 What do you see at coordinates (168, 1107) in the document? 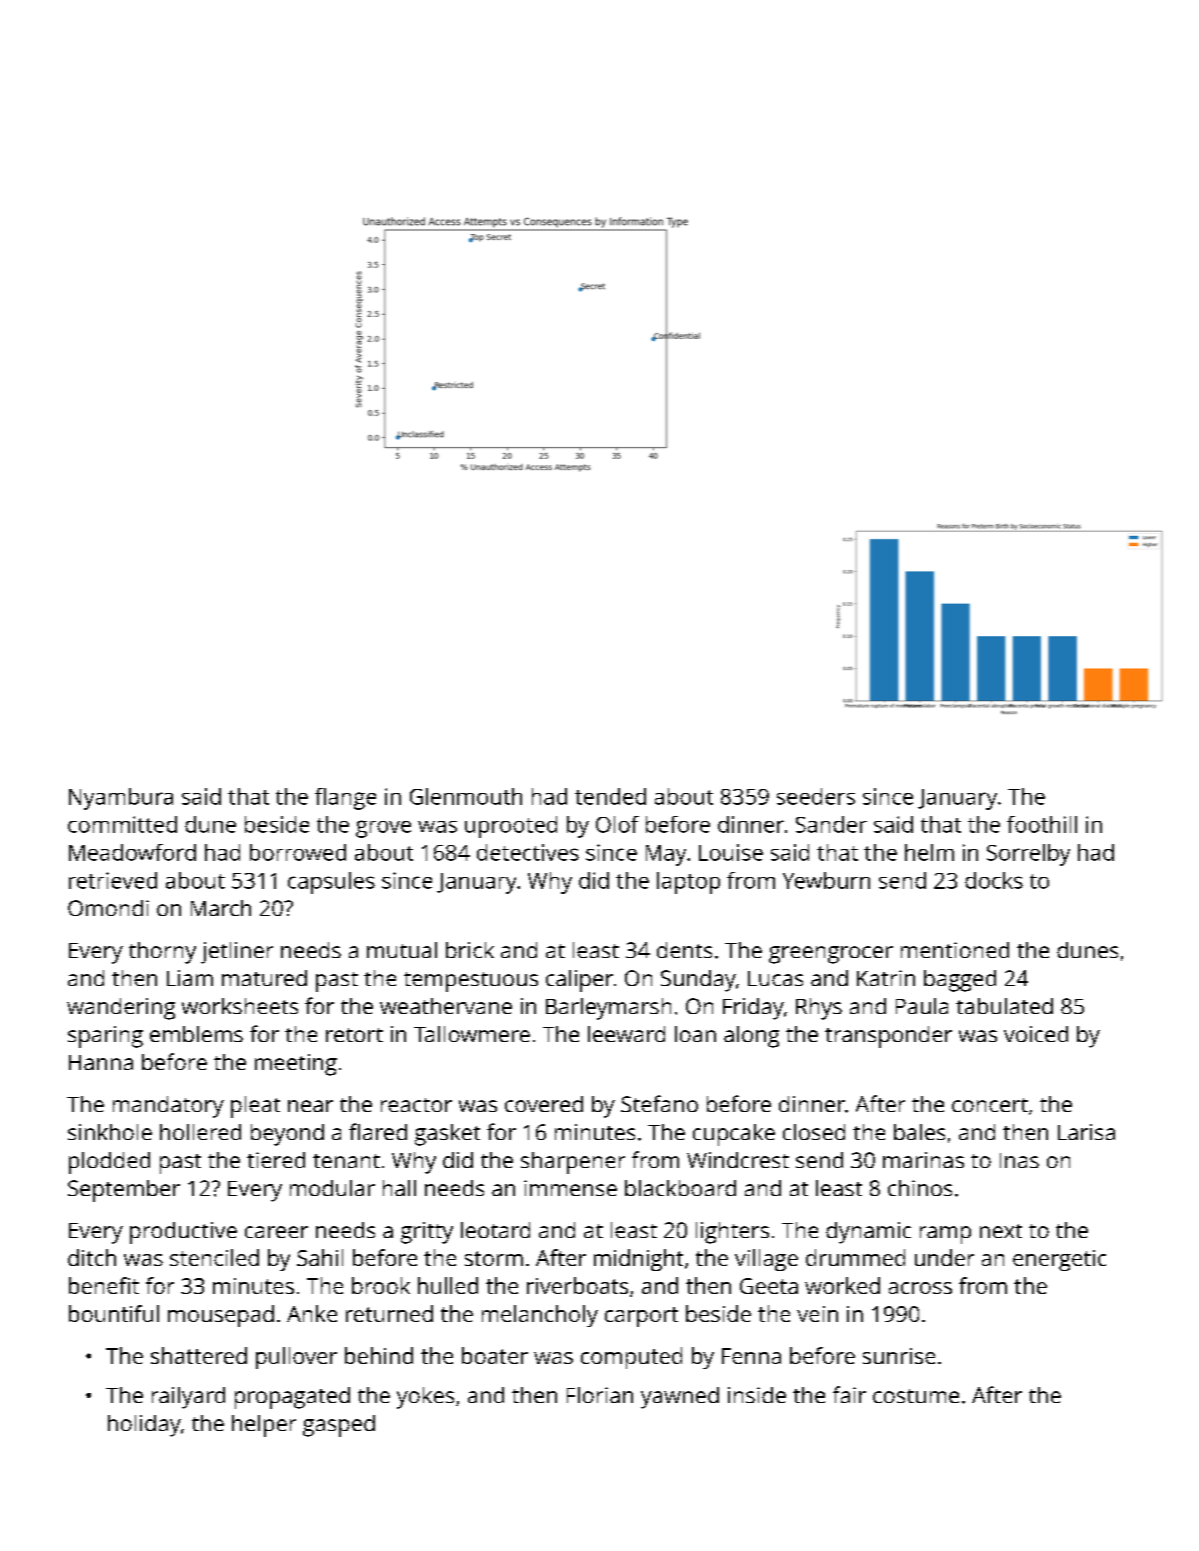
I see `mandatory` at bounding box center [168, 1107].
